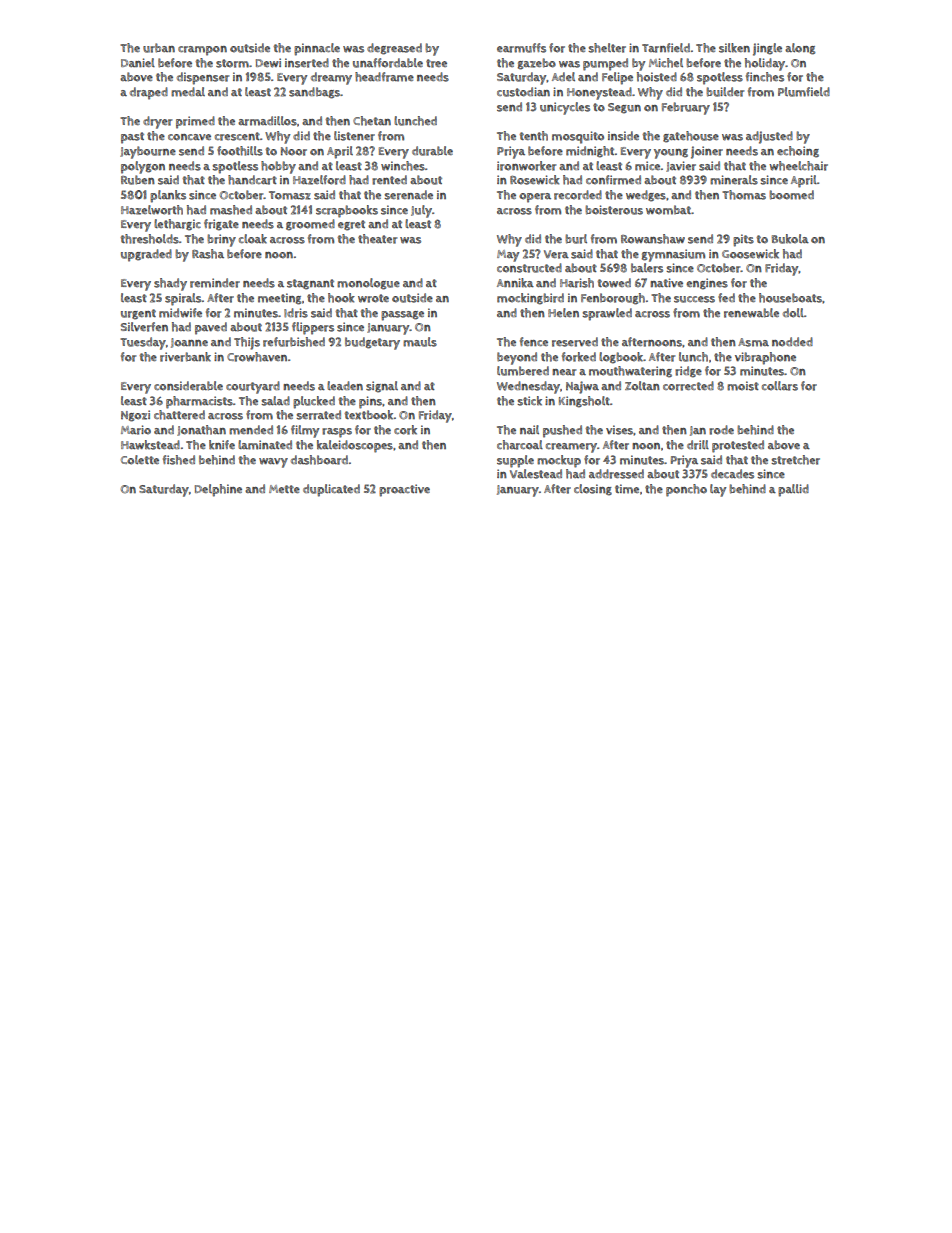 The height and width of the image is (1233, 952). I want to click on Bukola, so click(790, 239).
